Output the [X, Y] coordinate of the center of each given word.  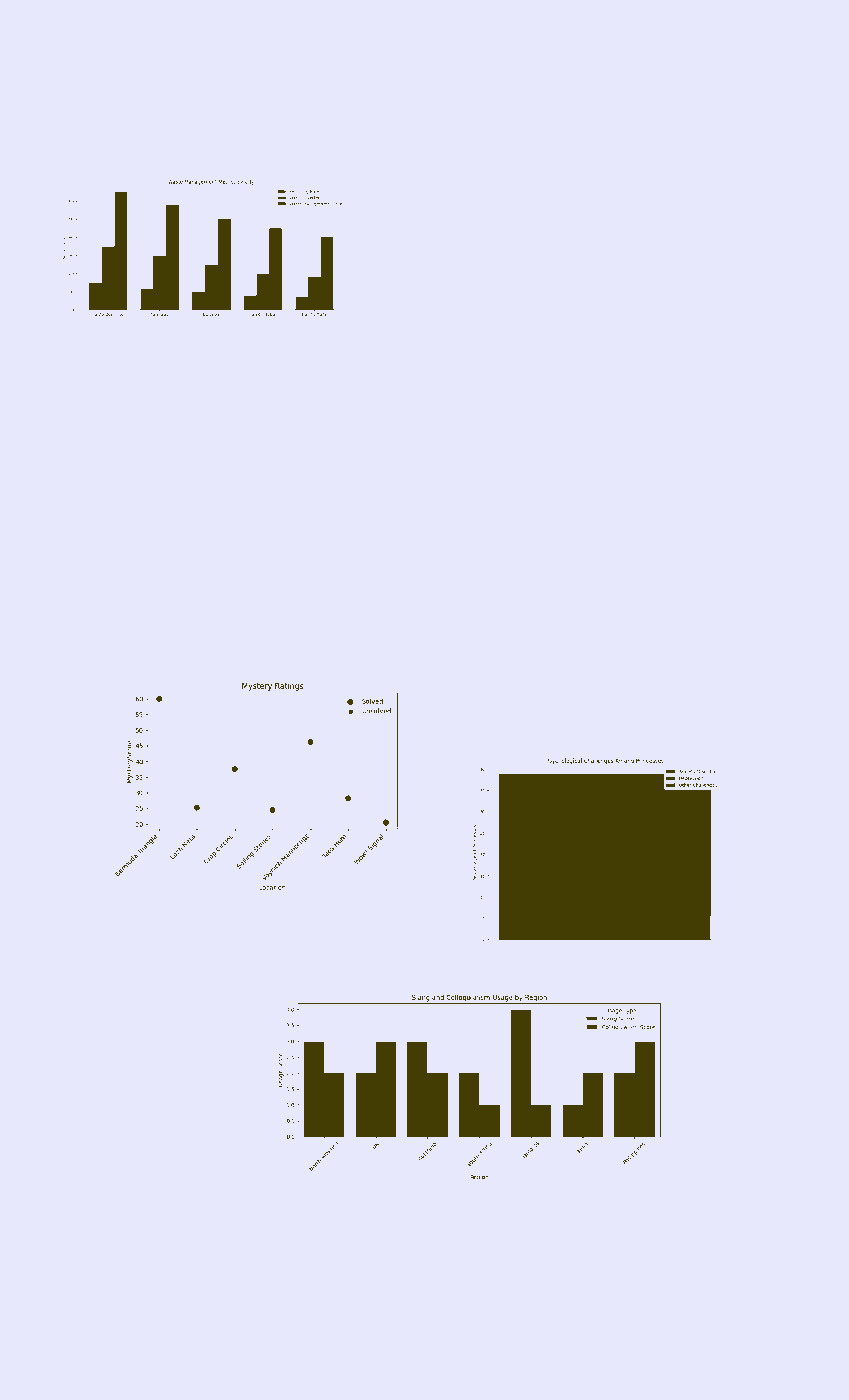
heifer [722, 224]
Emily [456, 475]
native [72, 118]
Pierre [243, 596]
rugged [382, 569]
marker [358, 146]
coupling [144, 414]
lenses [697, 162]
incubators [185, 476]
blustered [766, 582]
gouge [760, 496]
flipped [768, 351]
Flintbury [463, 239]
